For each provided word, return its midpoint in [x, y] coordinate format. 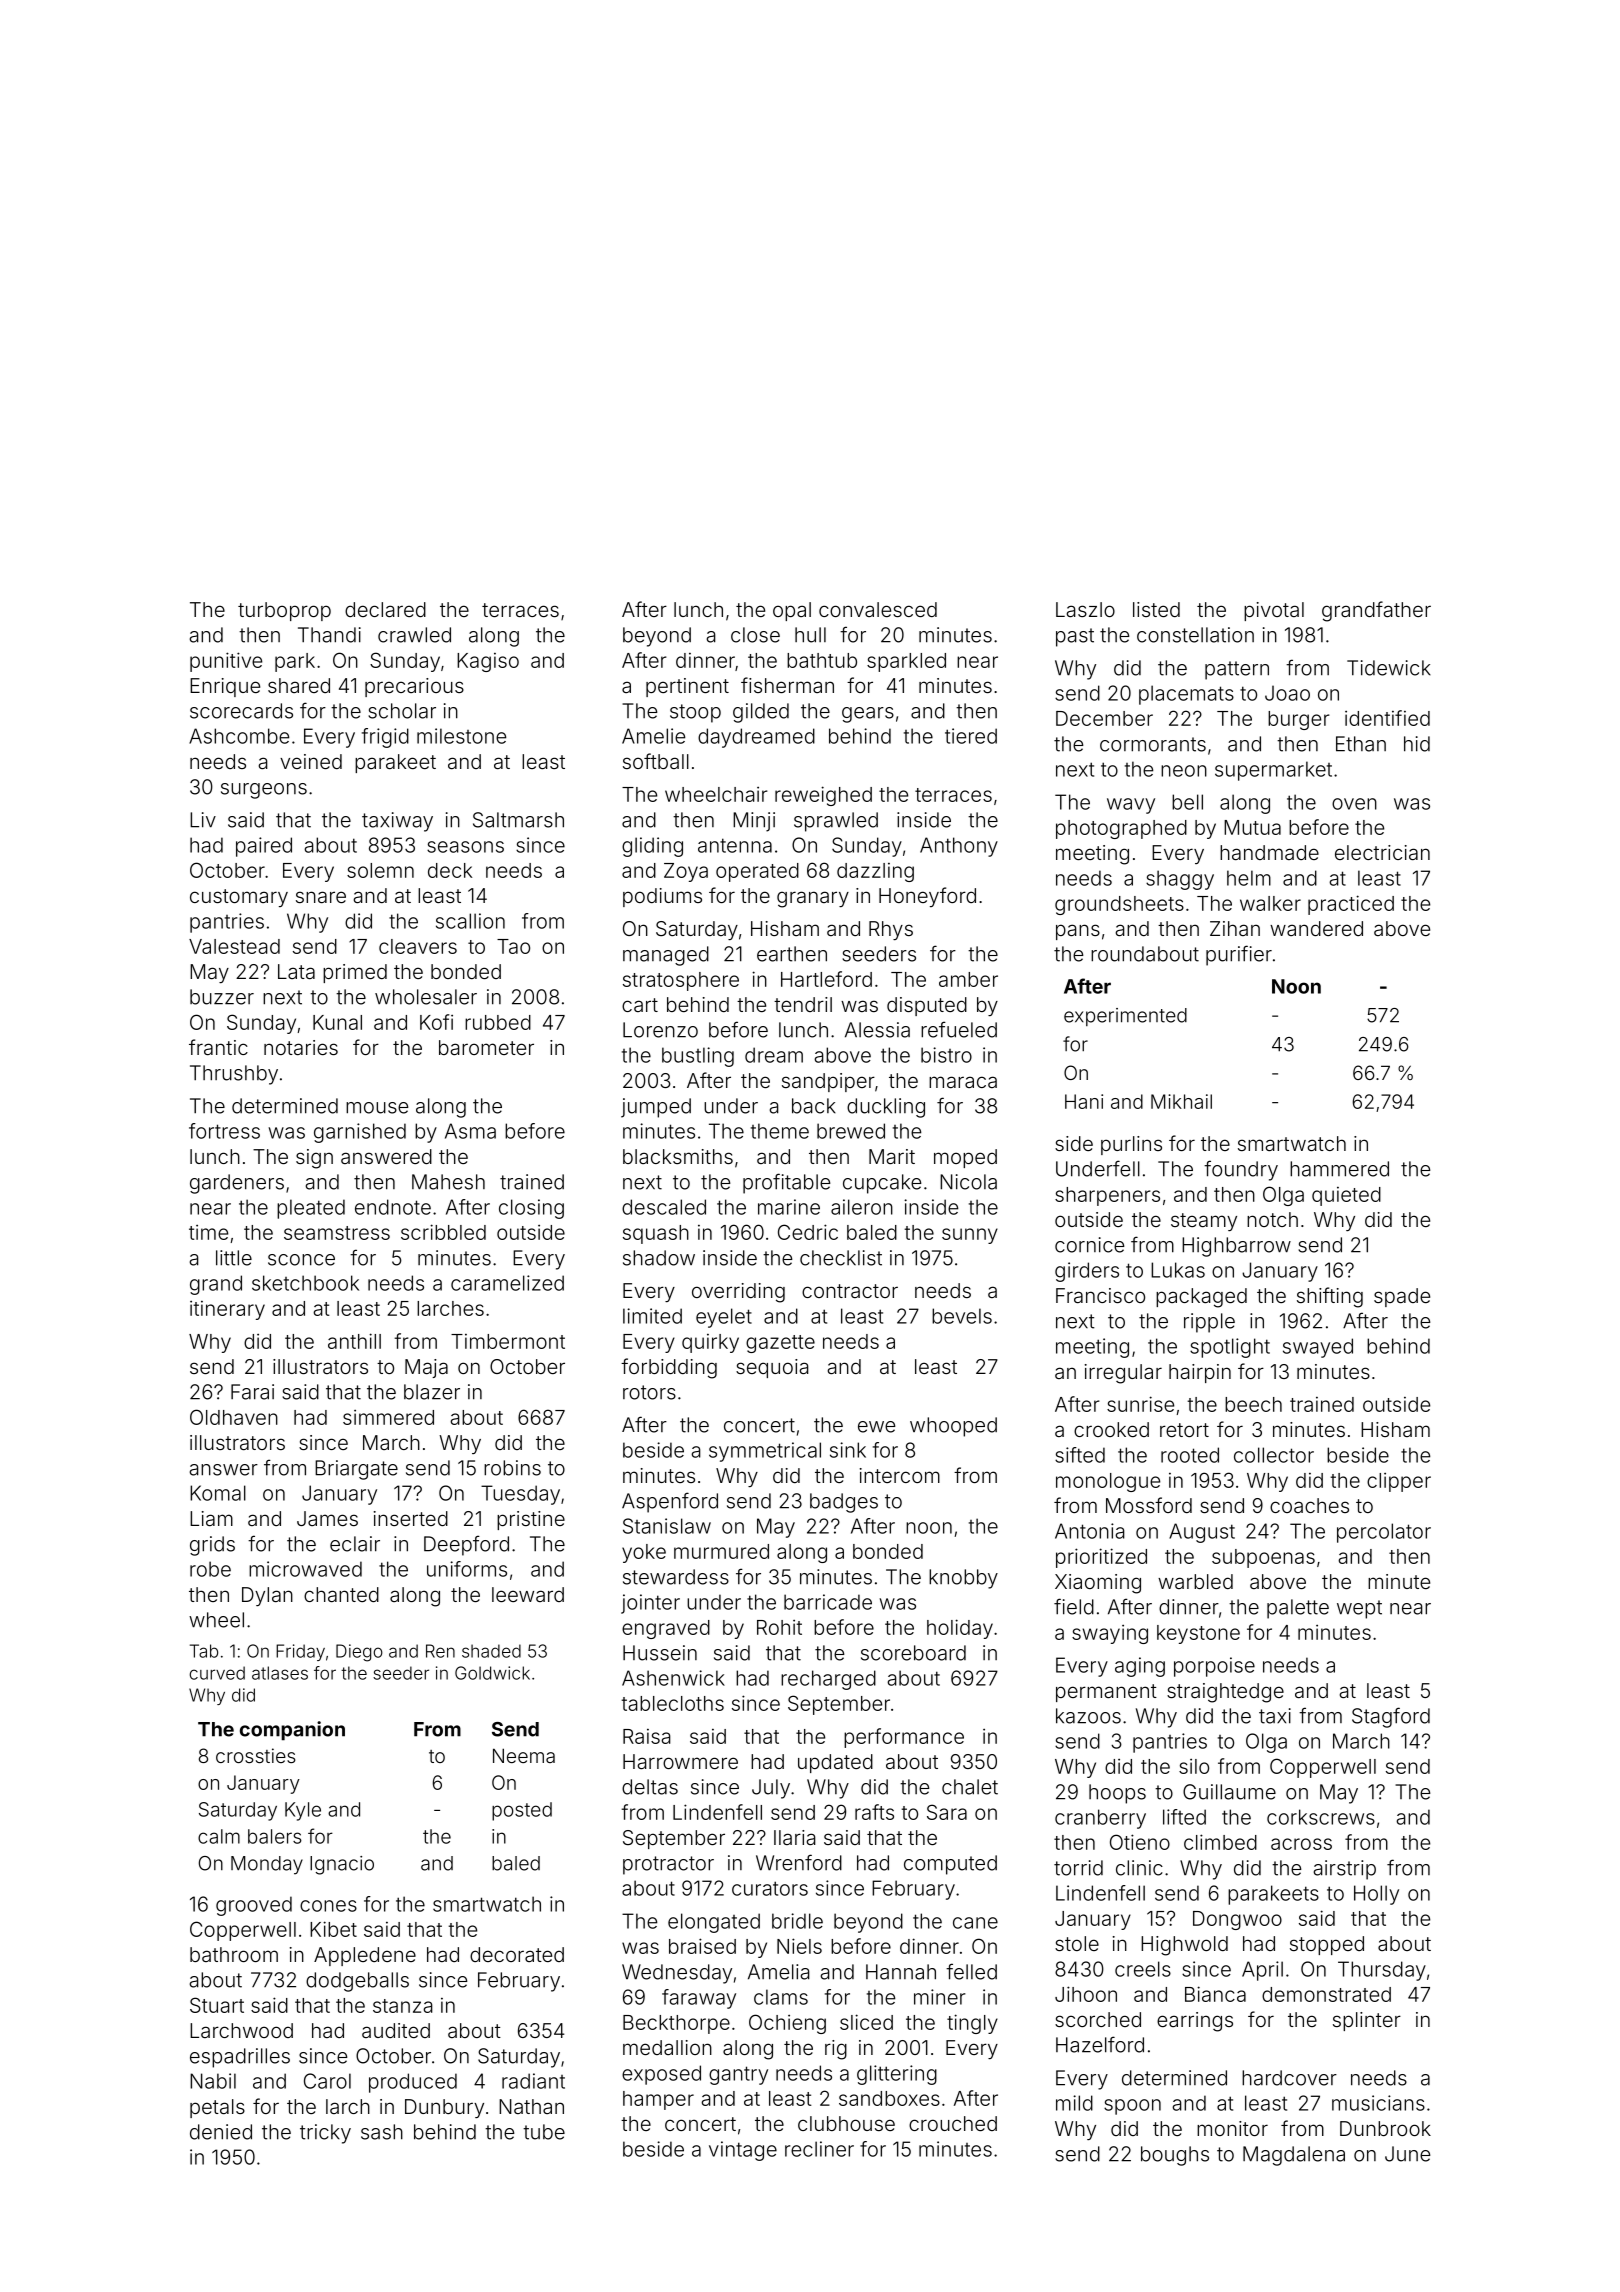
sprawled [836, 822]
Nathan [531, 2106]
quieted [1346, 1196]
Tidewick [1389, 668]
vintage [743, 2151]
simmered [388, 1417]
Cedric [808, 1232]
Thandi [329, 635]
